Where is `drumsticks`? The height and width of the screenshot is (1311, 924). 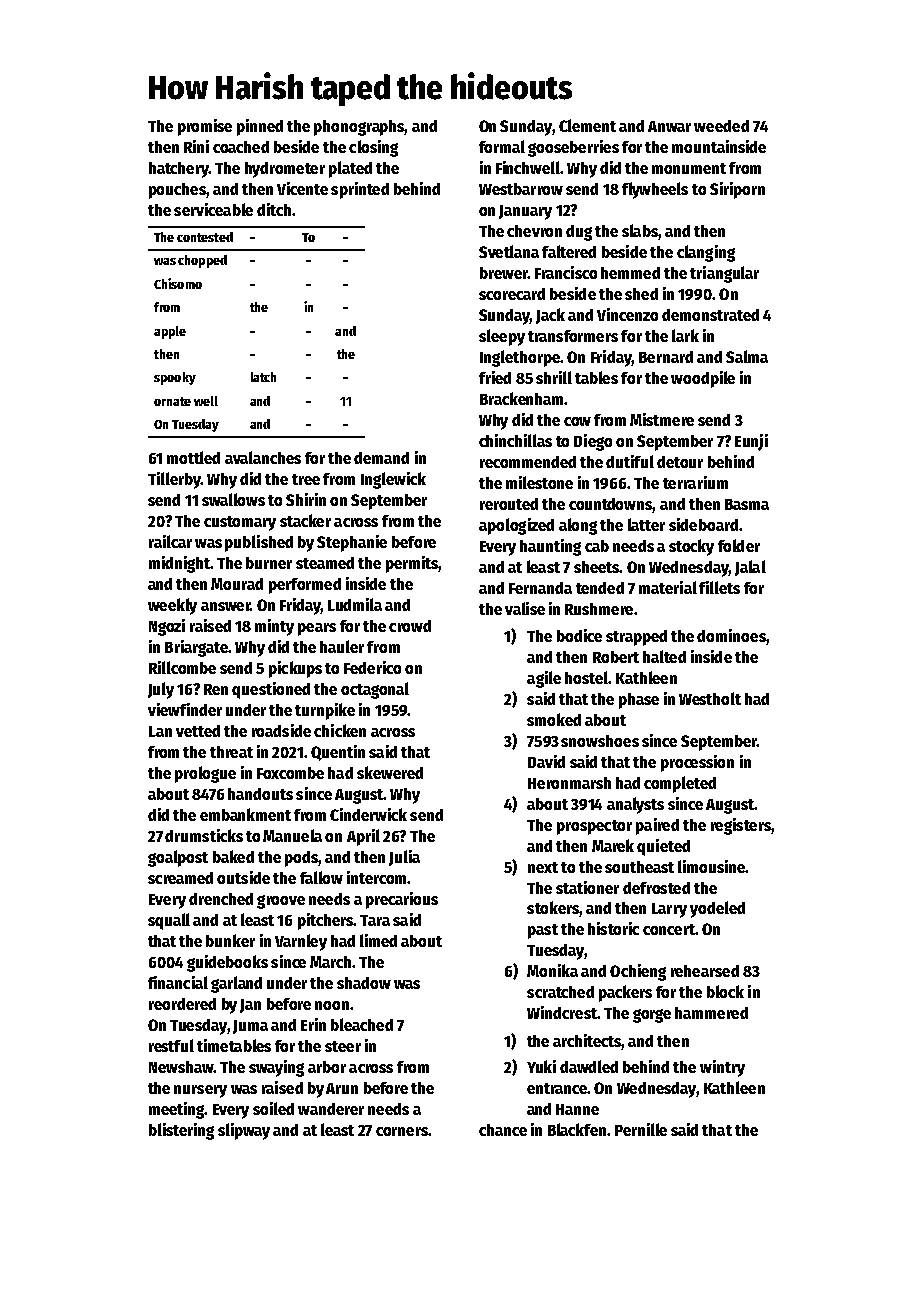
drumsticks is located at coordinates (204, 835).
